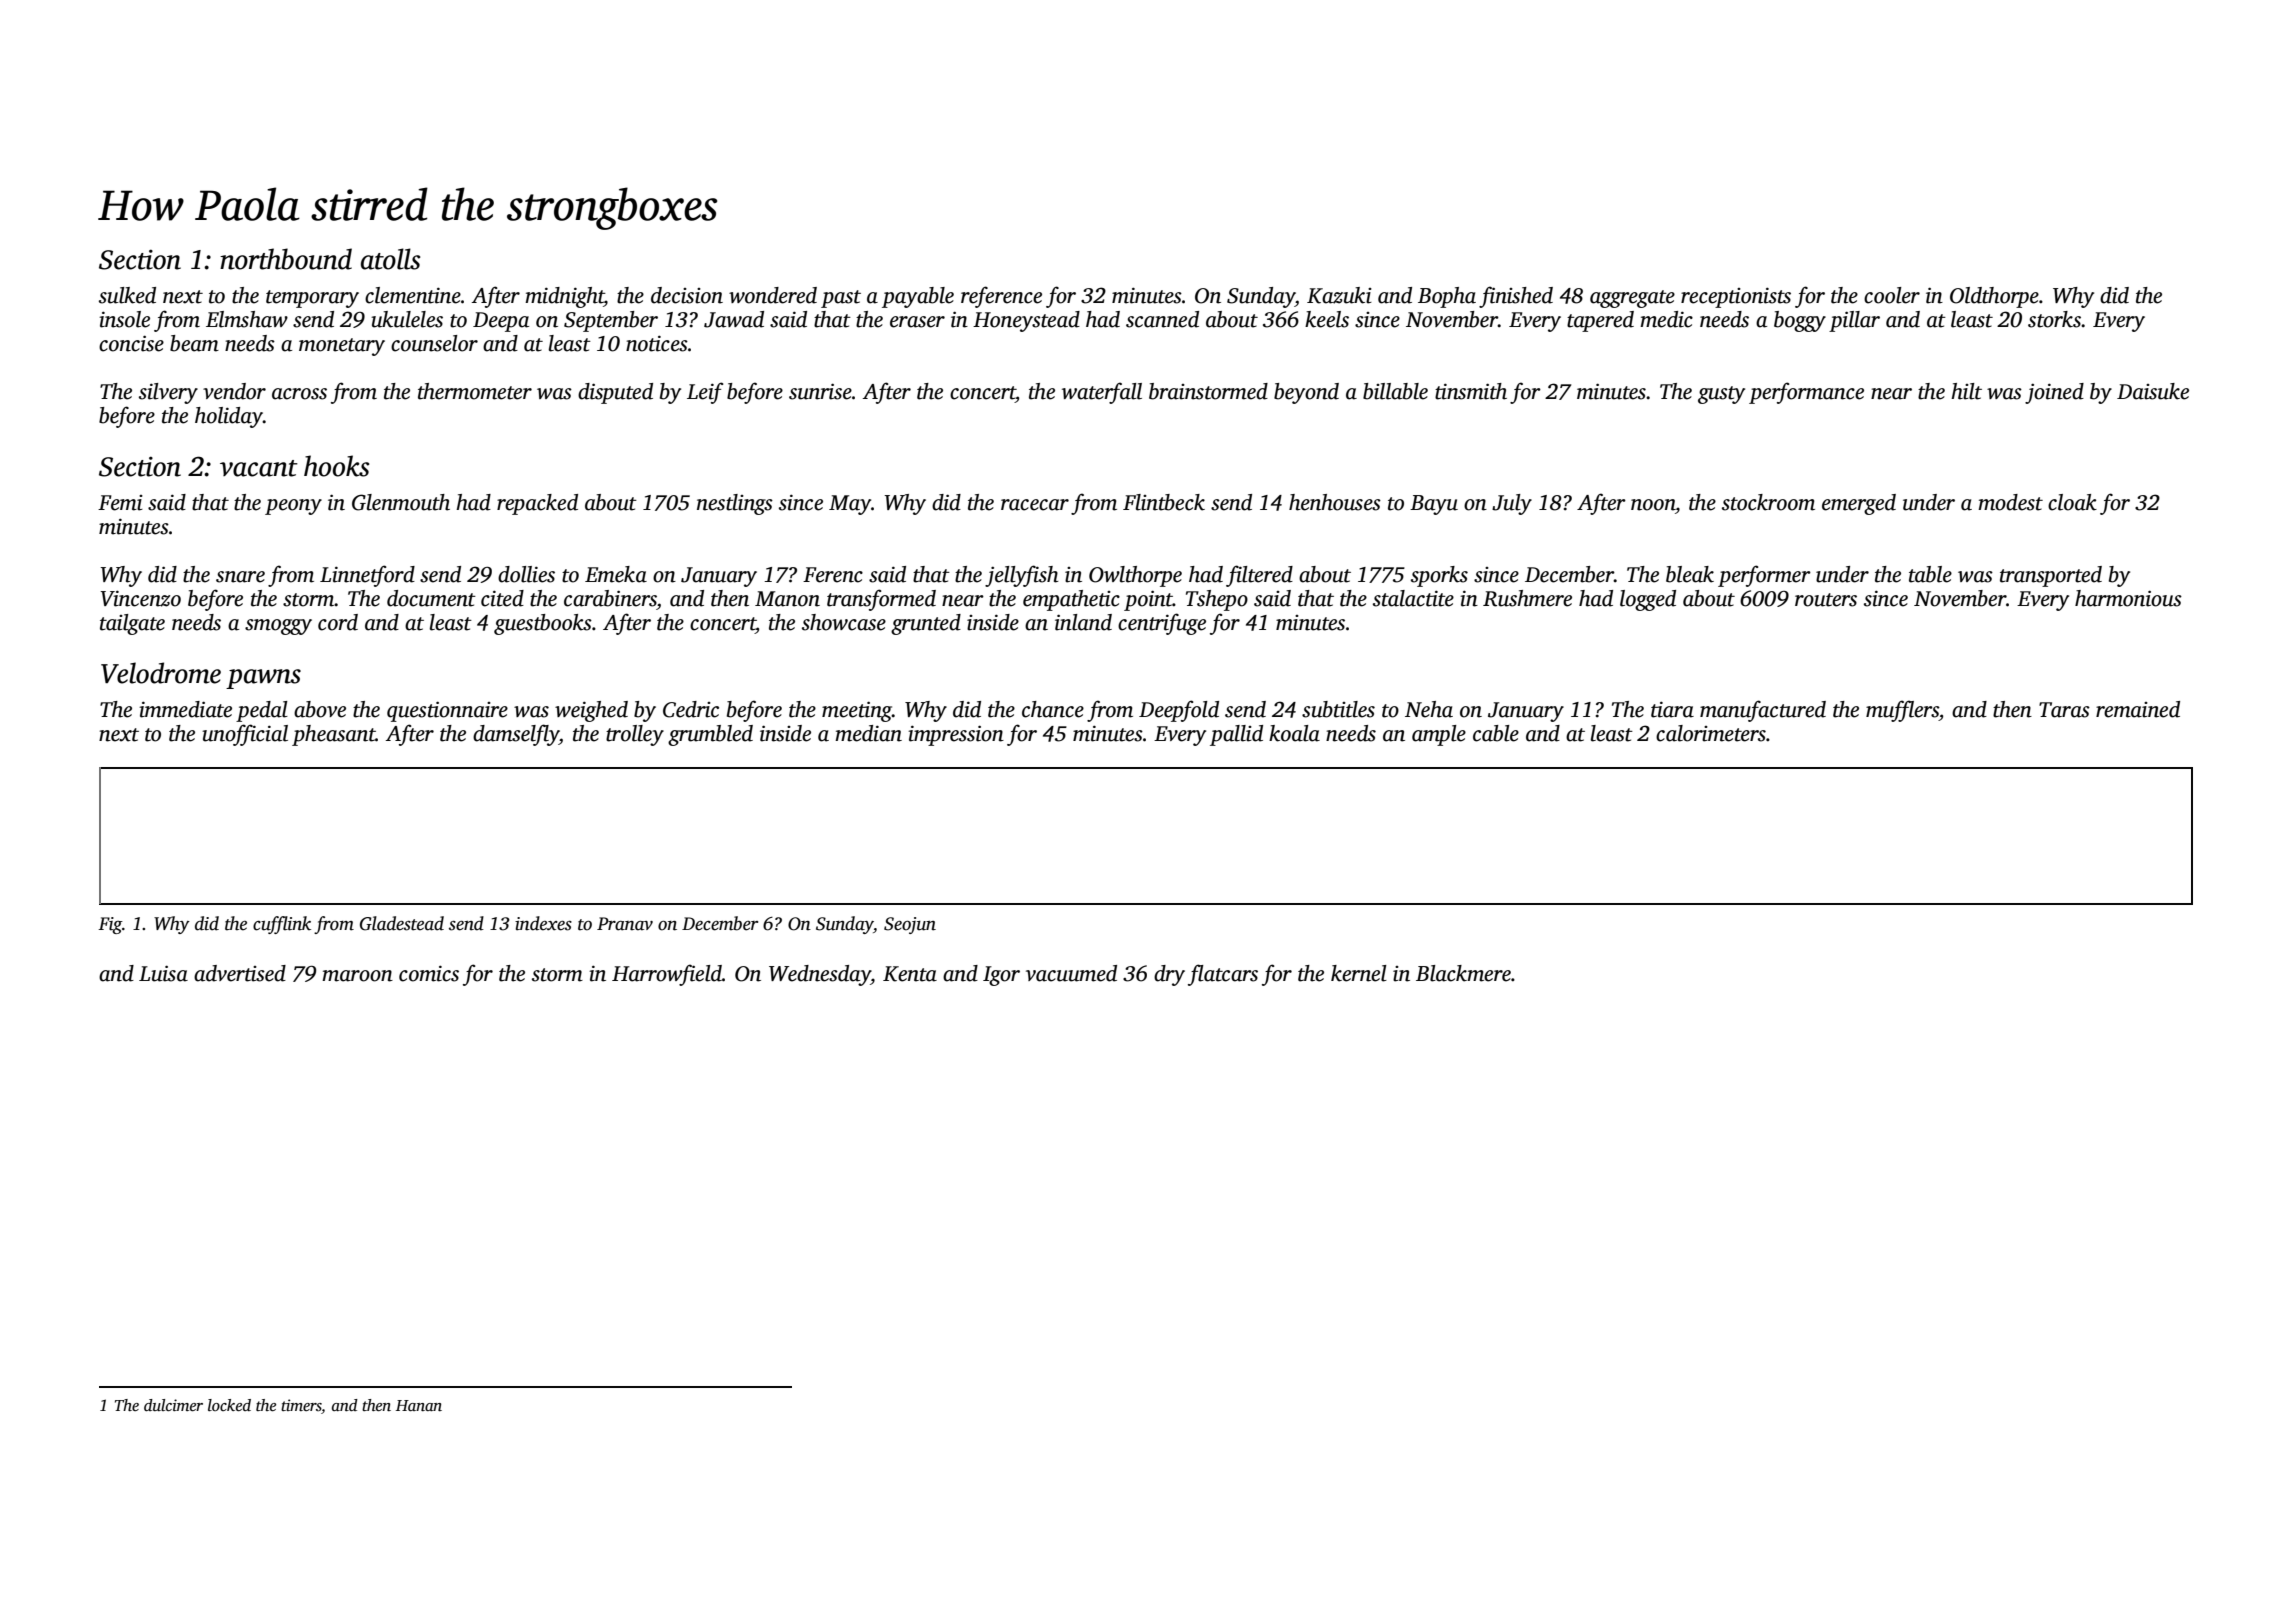 The width and height of the page is (2292, 1620). What do you see at coordinates (910, 925) in the page?
I see `Seojun` at bounding box center [910, 925].
